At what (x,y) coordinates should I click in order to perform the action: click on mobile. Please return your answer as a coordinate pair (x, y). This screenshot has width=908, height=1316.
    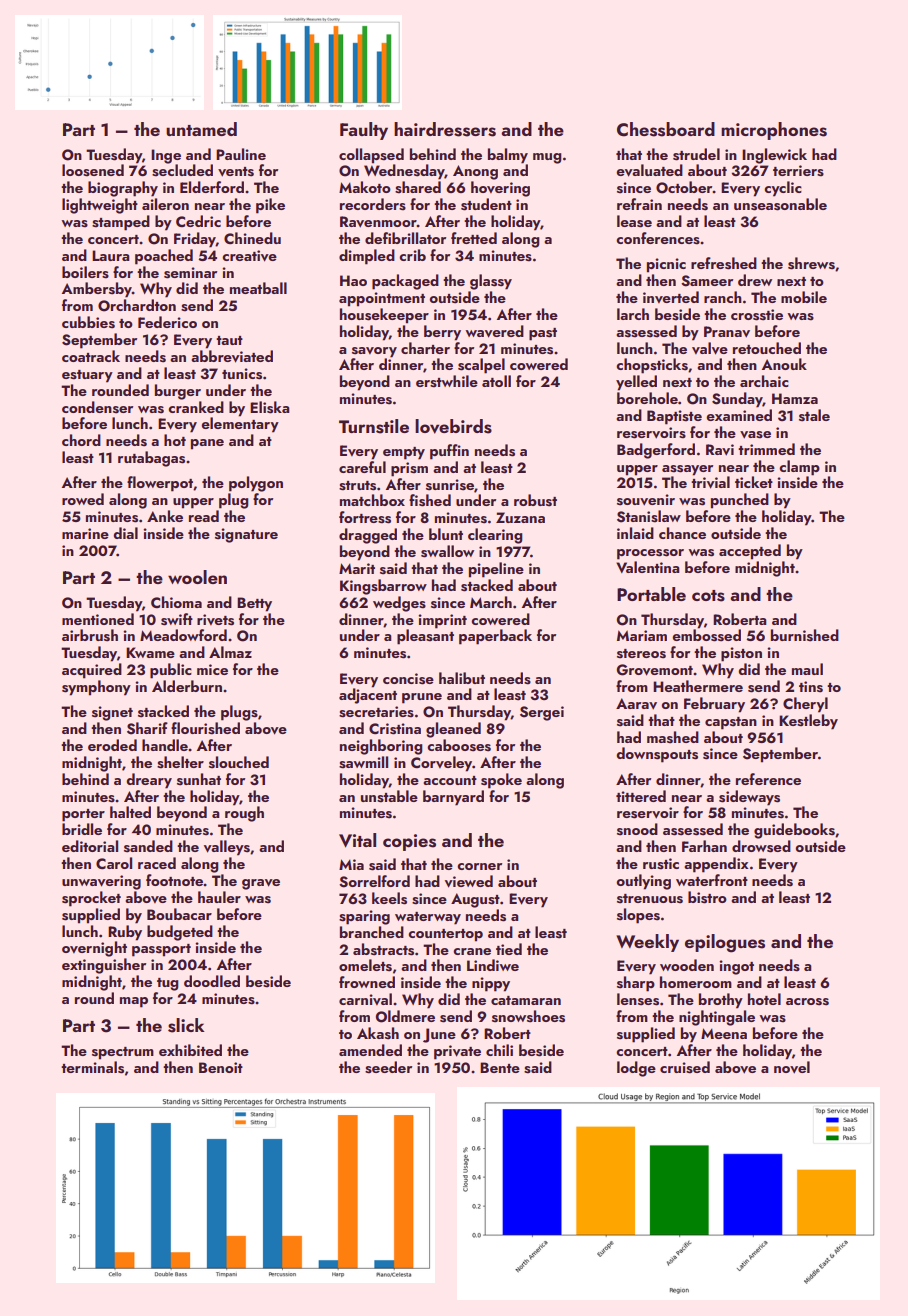
    Looking at the image, I should click on (804, 297).
